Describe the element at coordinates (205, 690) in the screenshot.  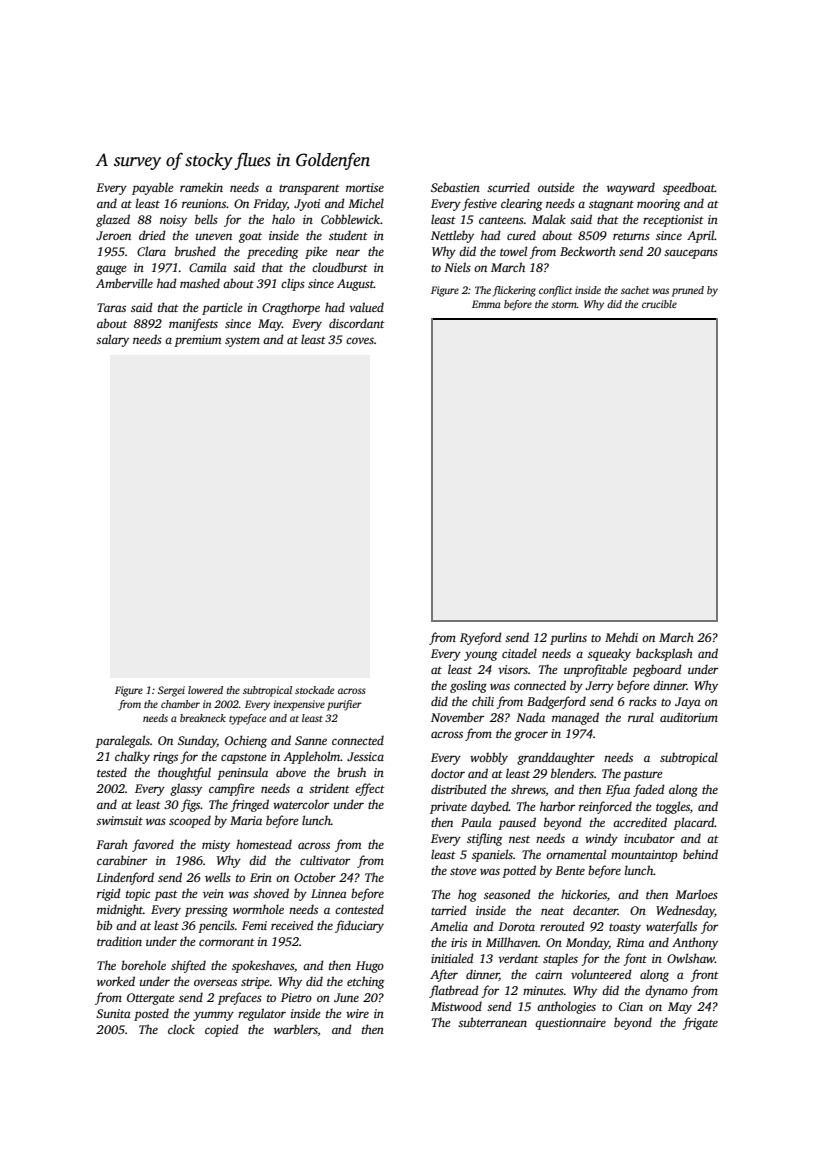
I see `lowered` at that location.
